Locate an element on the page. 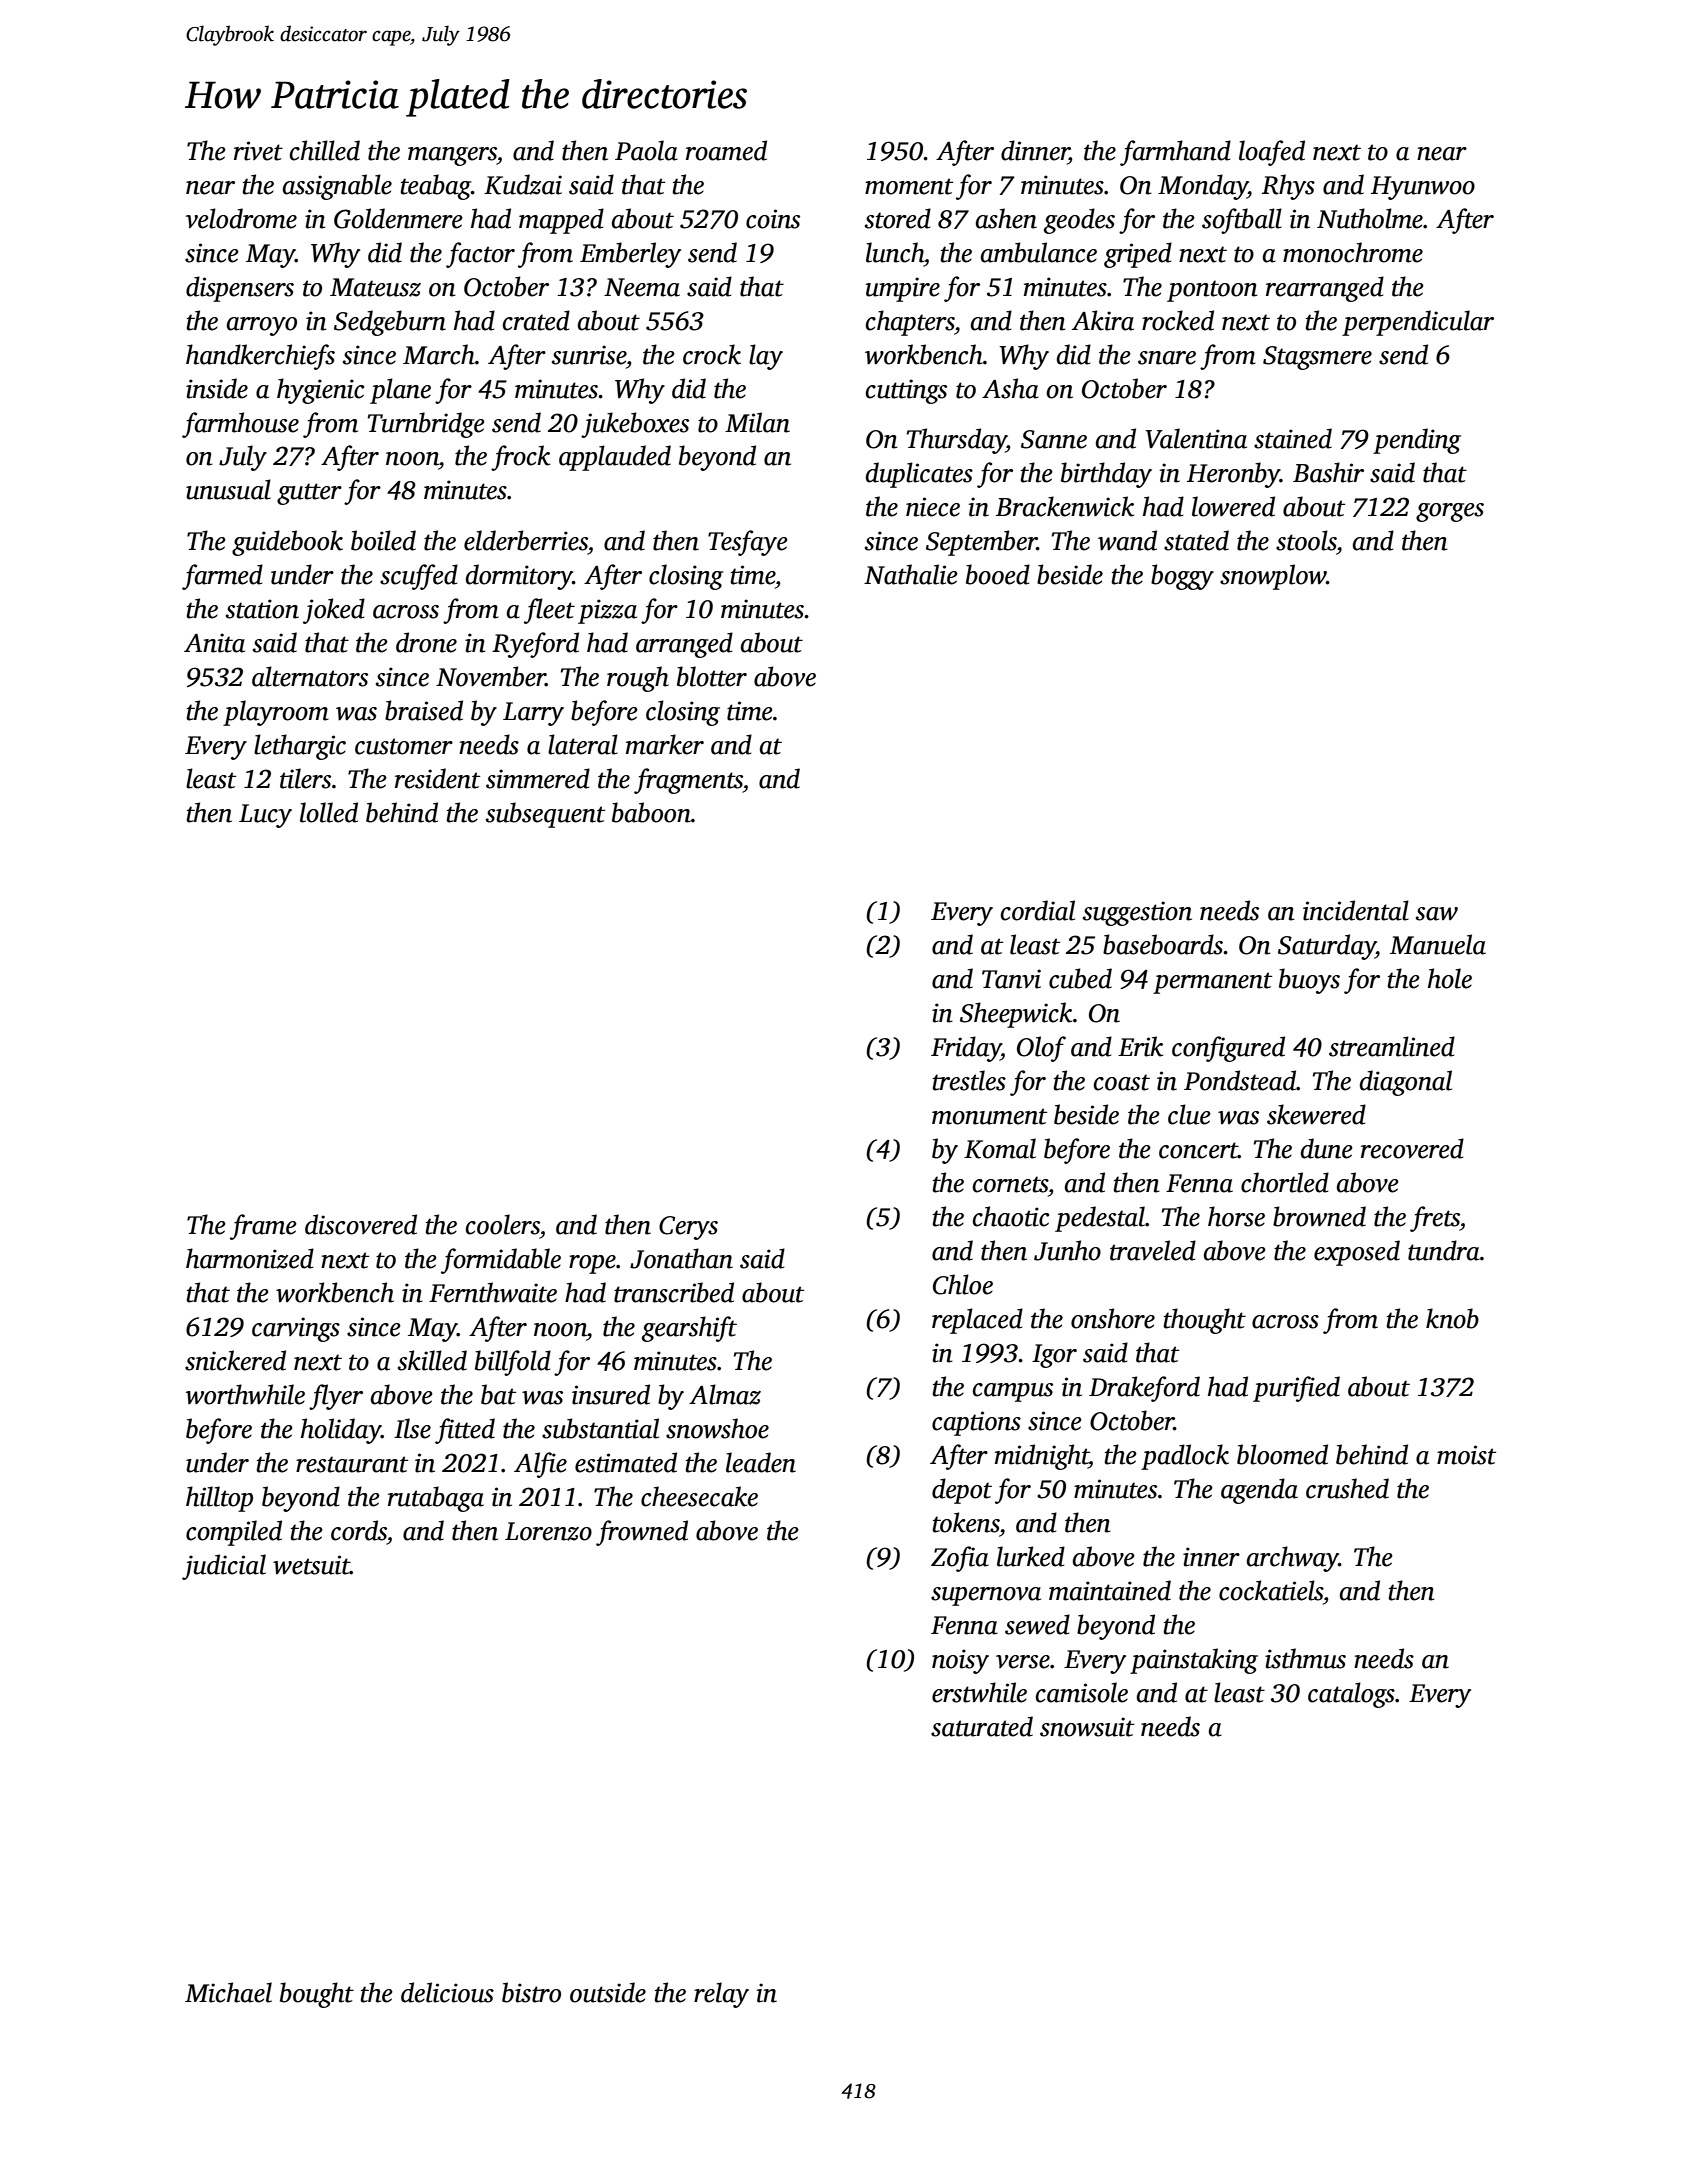 This document has height=2178, width=1683. boggy is located at coordinates (1182, 577).
